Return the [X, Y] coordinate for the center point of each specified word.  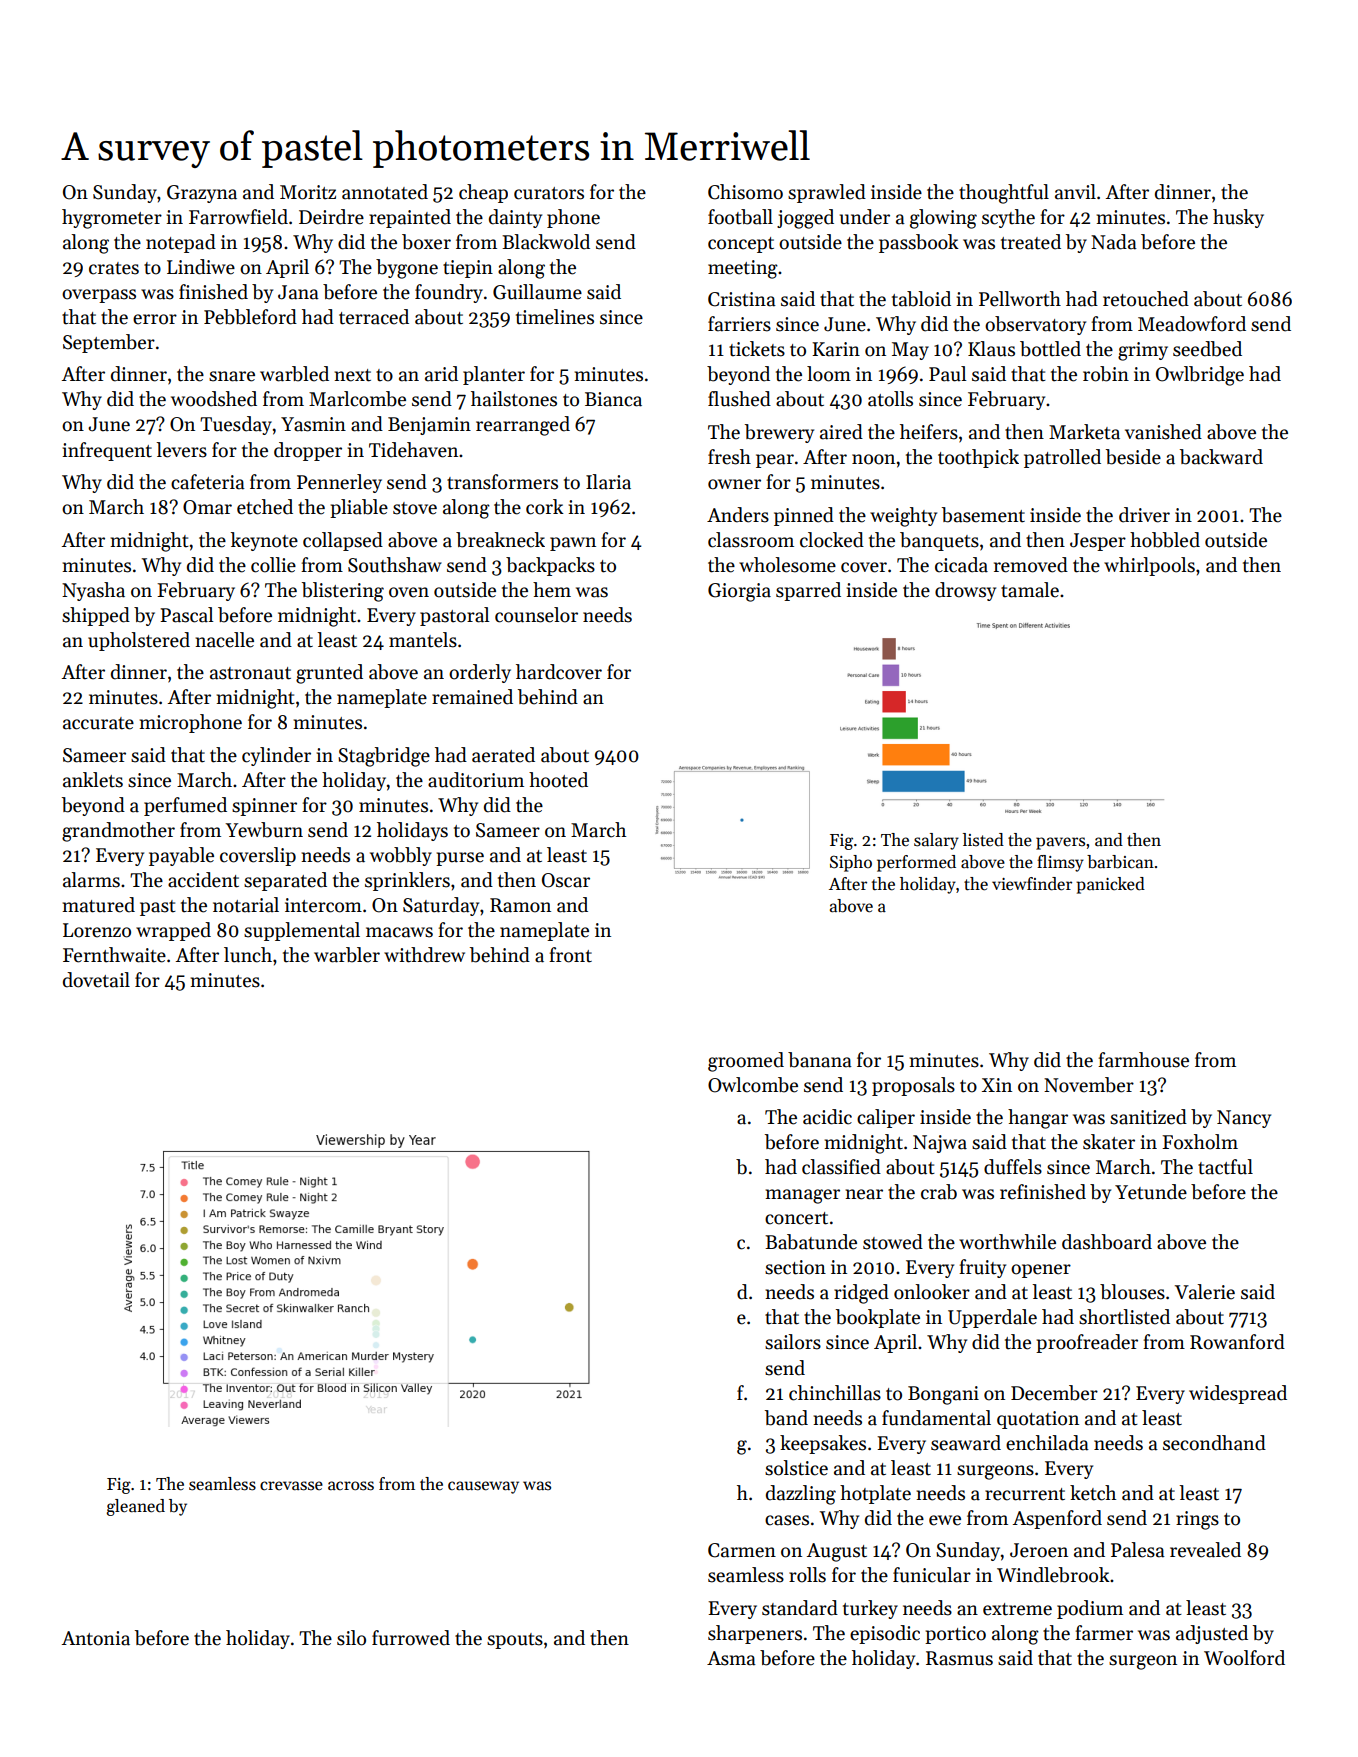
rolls [807, 1575]
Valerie [1205, 1292]
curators [549, 193]
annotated [385, 192]
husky [1238, 218]
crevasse [291, 1486]
